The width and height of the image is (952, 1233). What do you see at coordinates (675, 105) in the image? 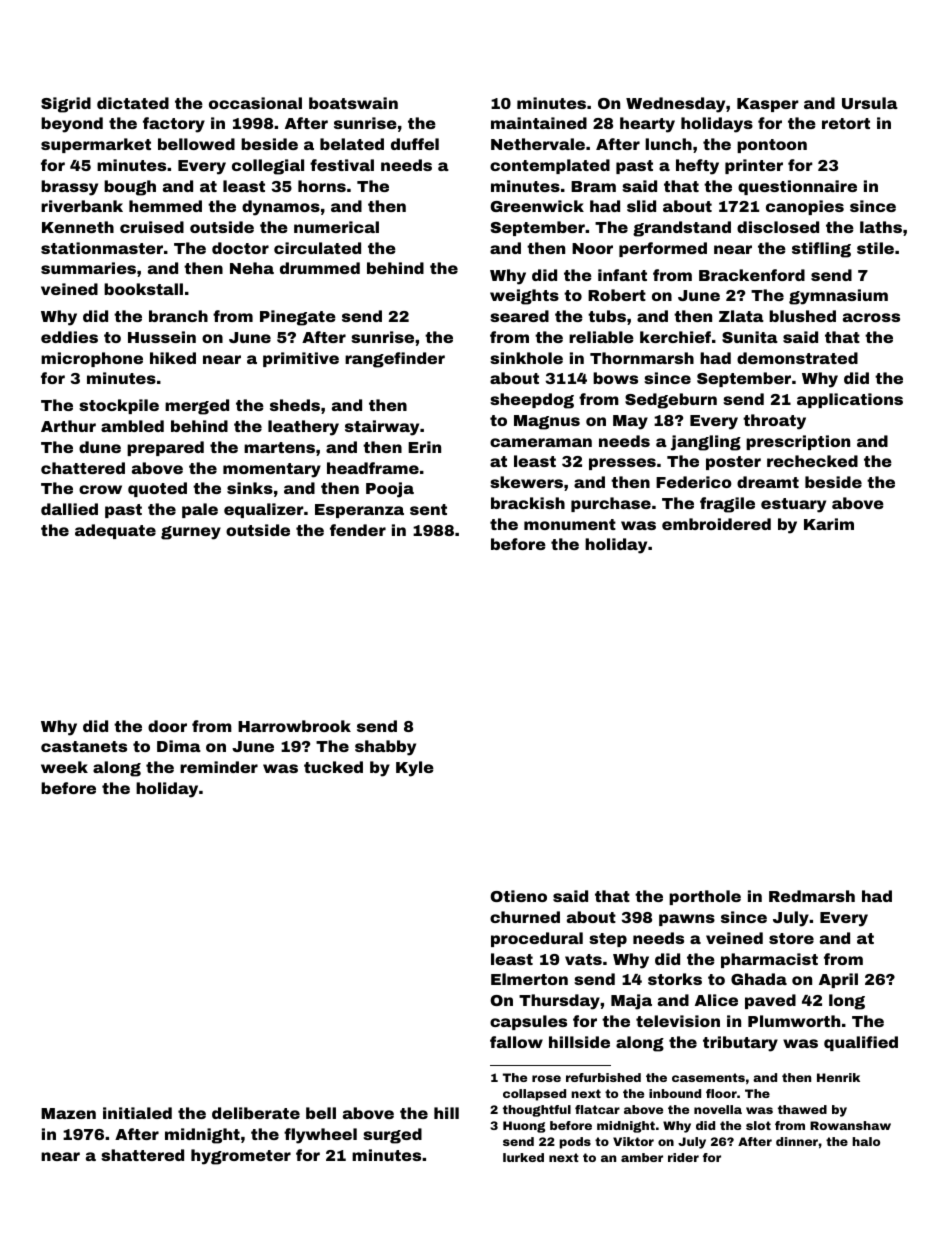
I see `Wednesday` at bounding box center [675, 105].
